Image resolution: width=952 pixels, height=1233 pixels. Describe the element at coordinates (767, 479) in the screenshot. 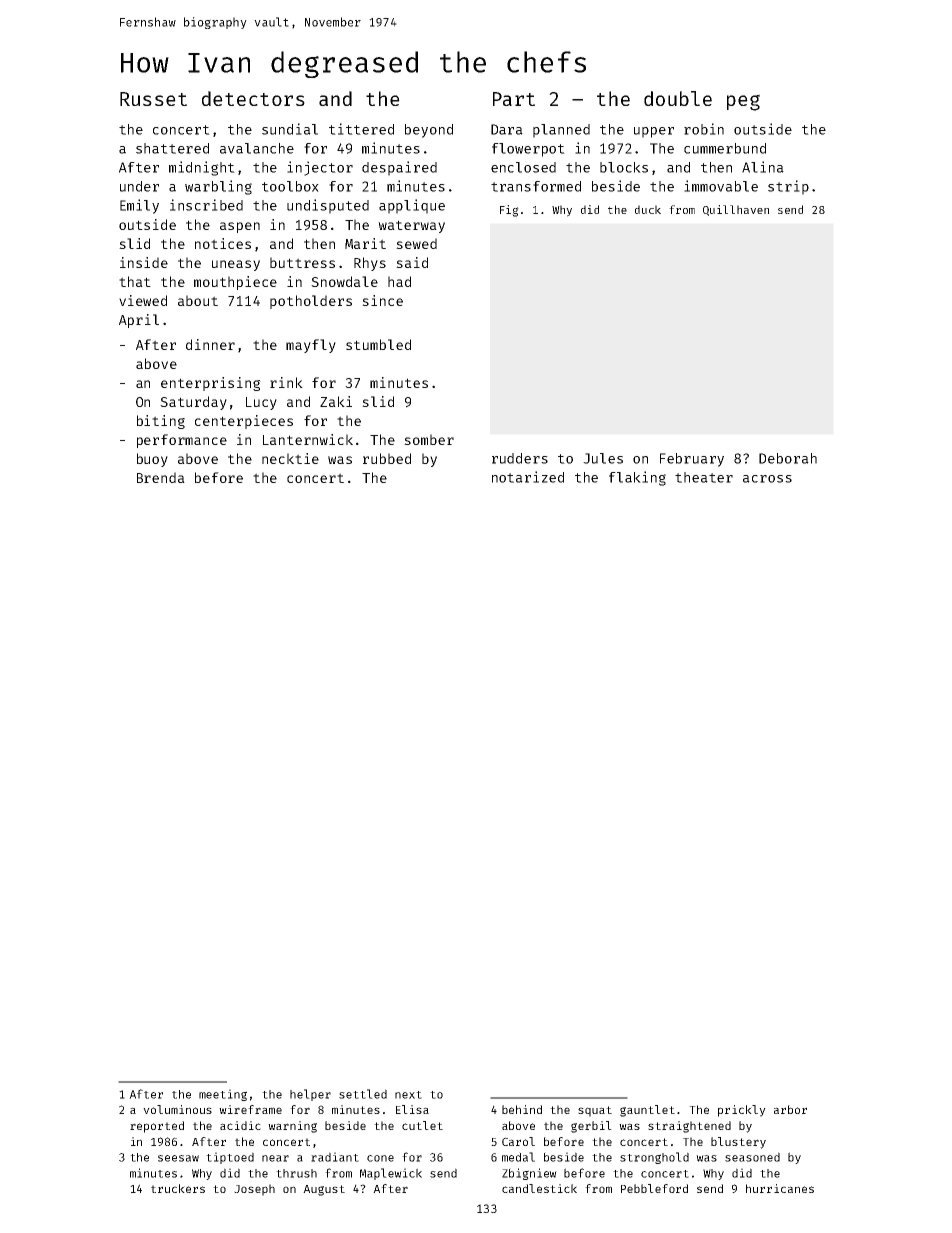

I see `across` at that location.
